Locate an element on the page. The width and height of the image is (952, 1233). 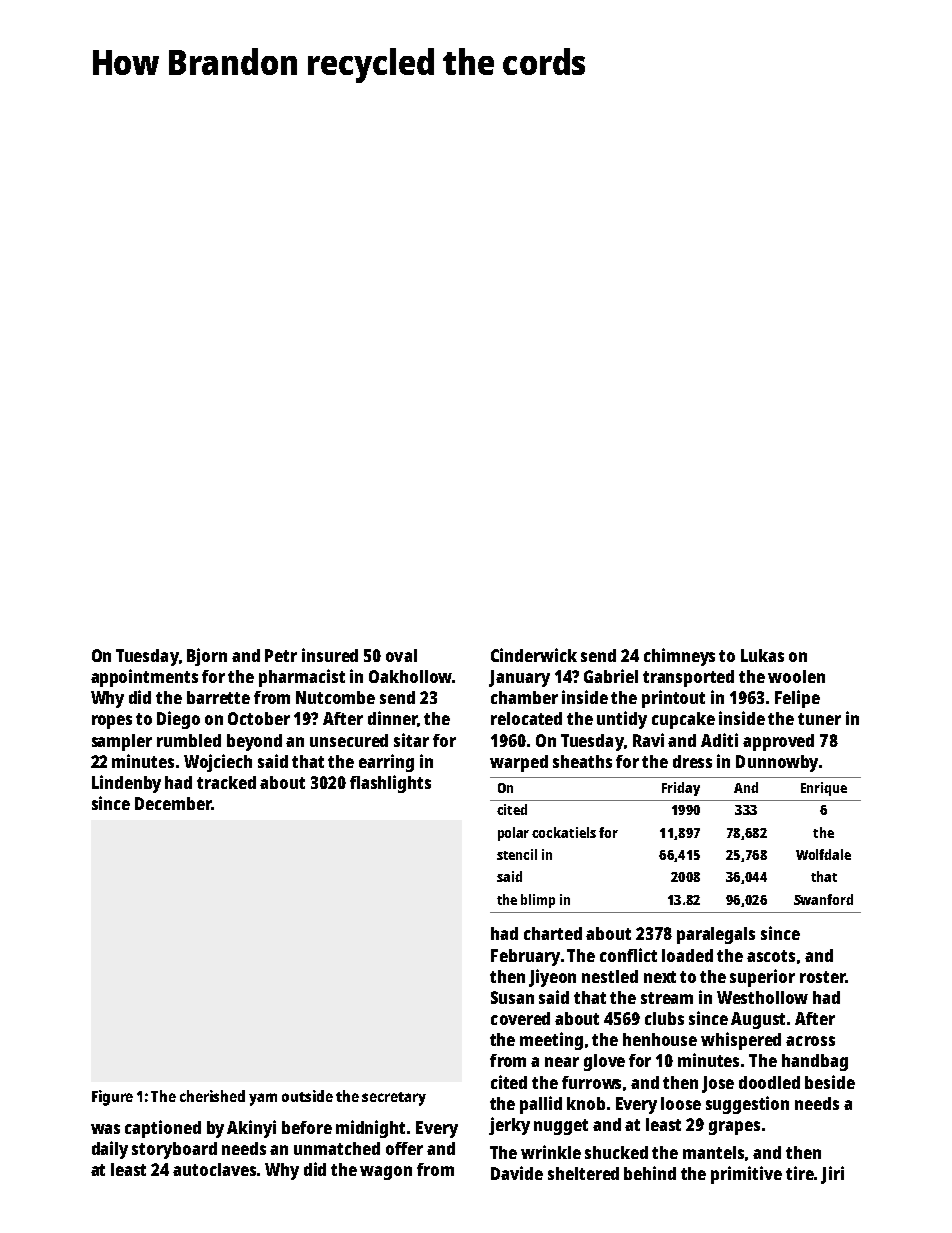
suggestion is located at coordinates (747, 1105).
